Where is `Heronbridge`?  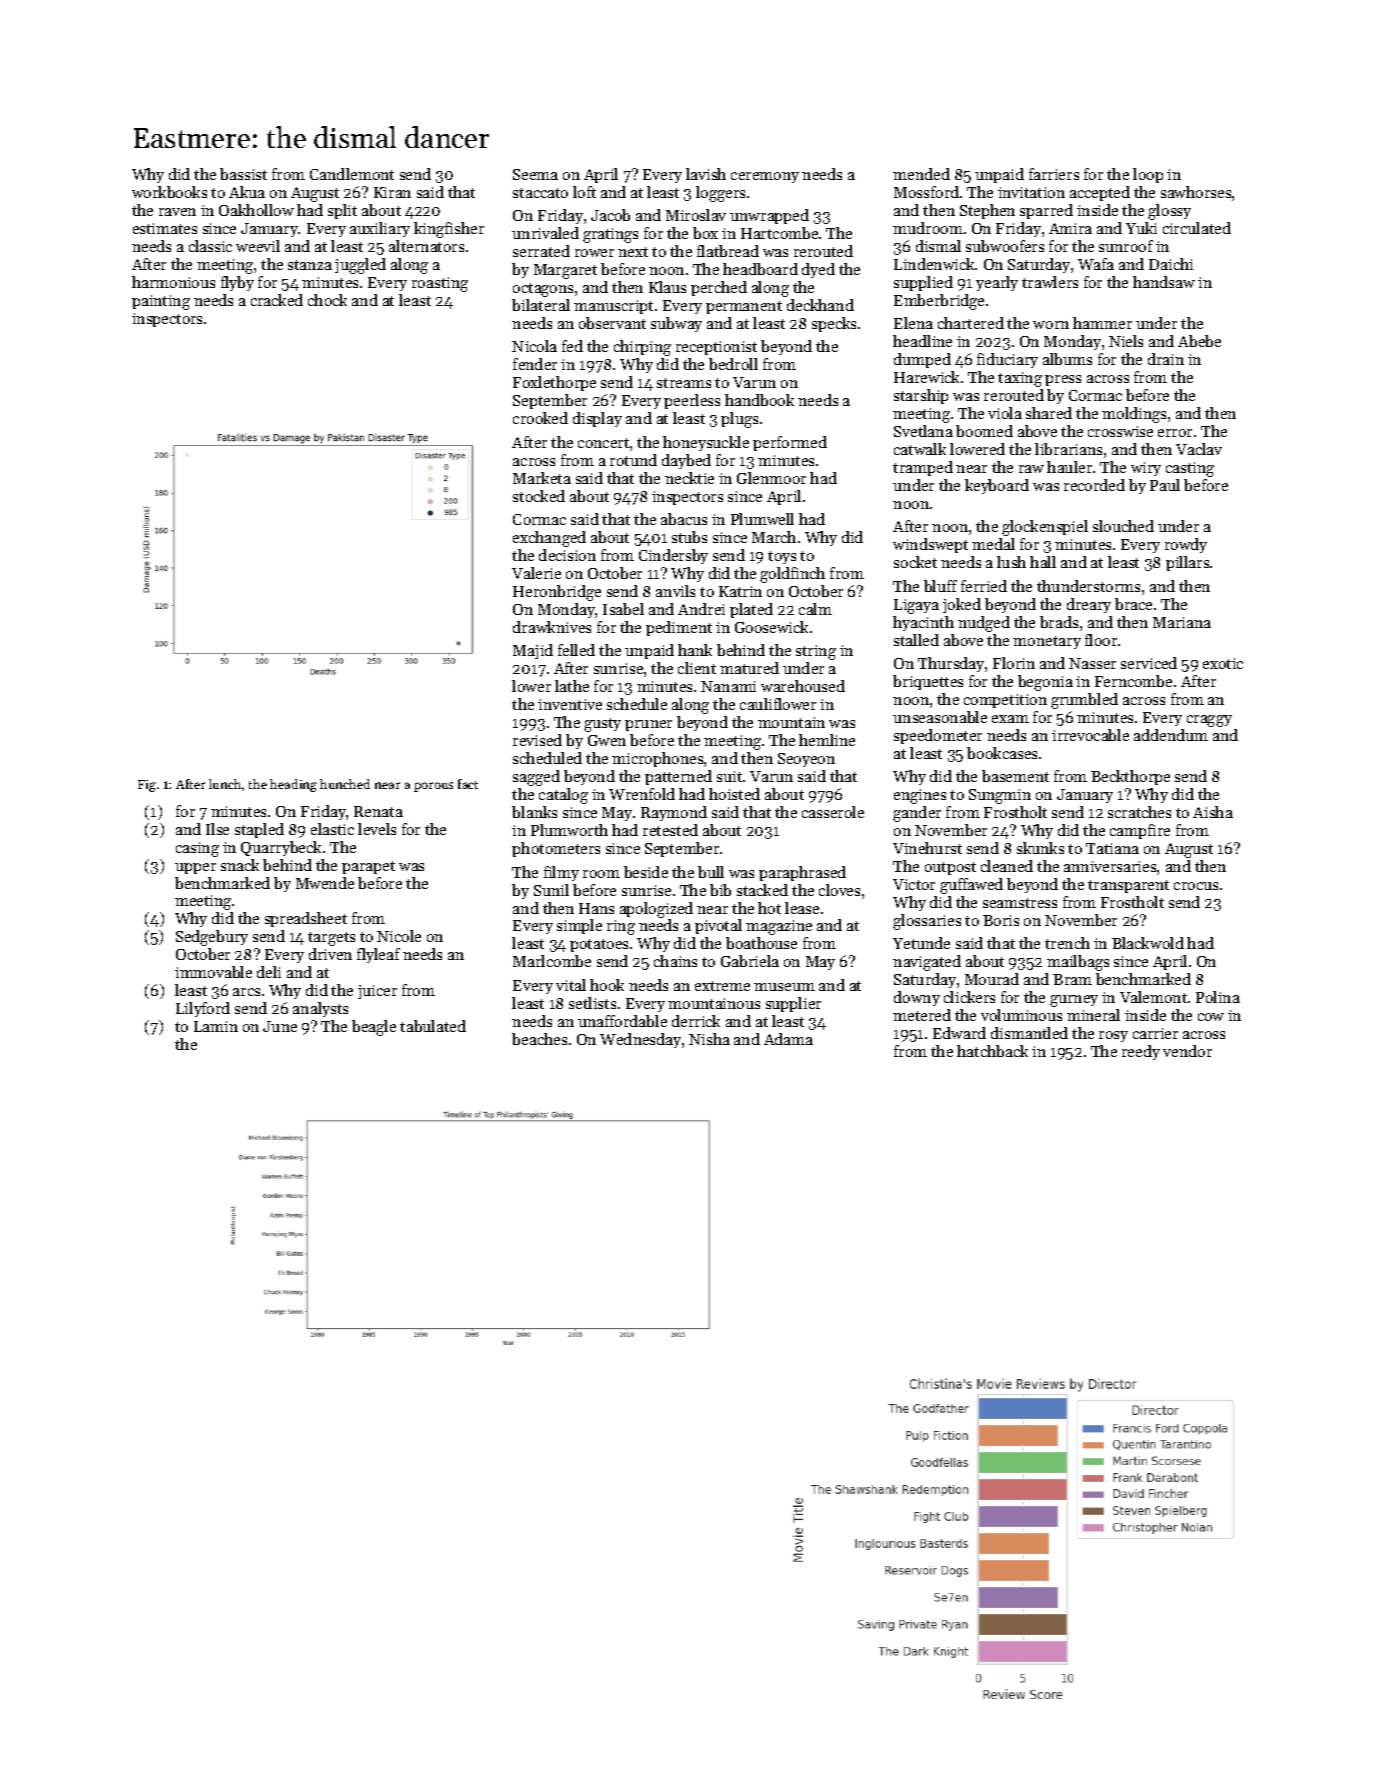 Heronbridge is located at coordinates (557, 593).
